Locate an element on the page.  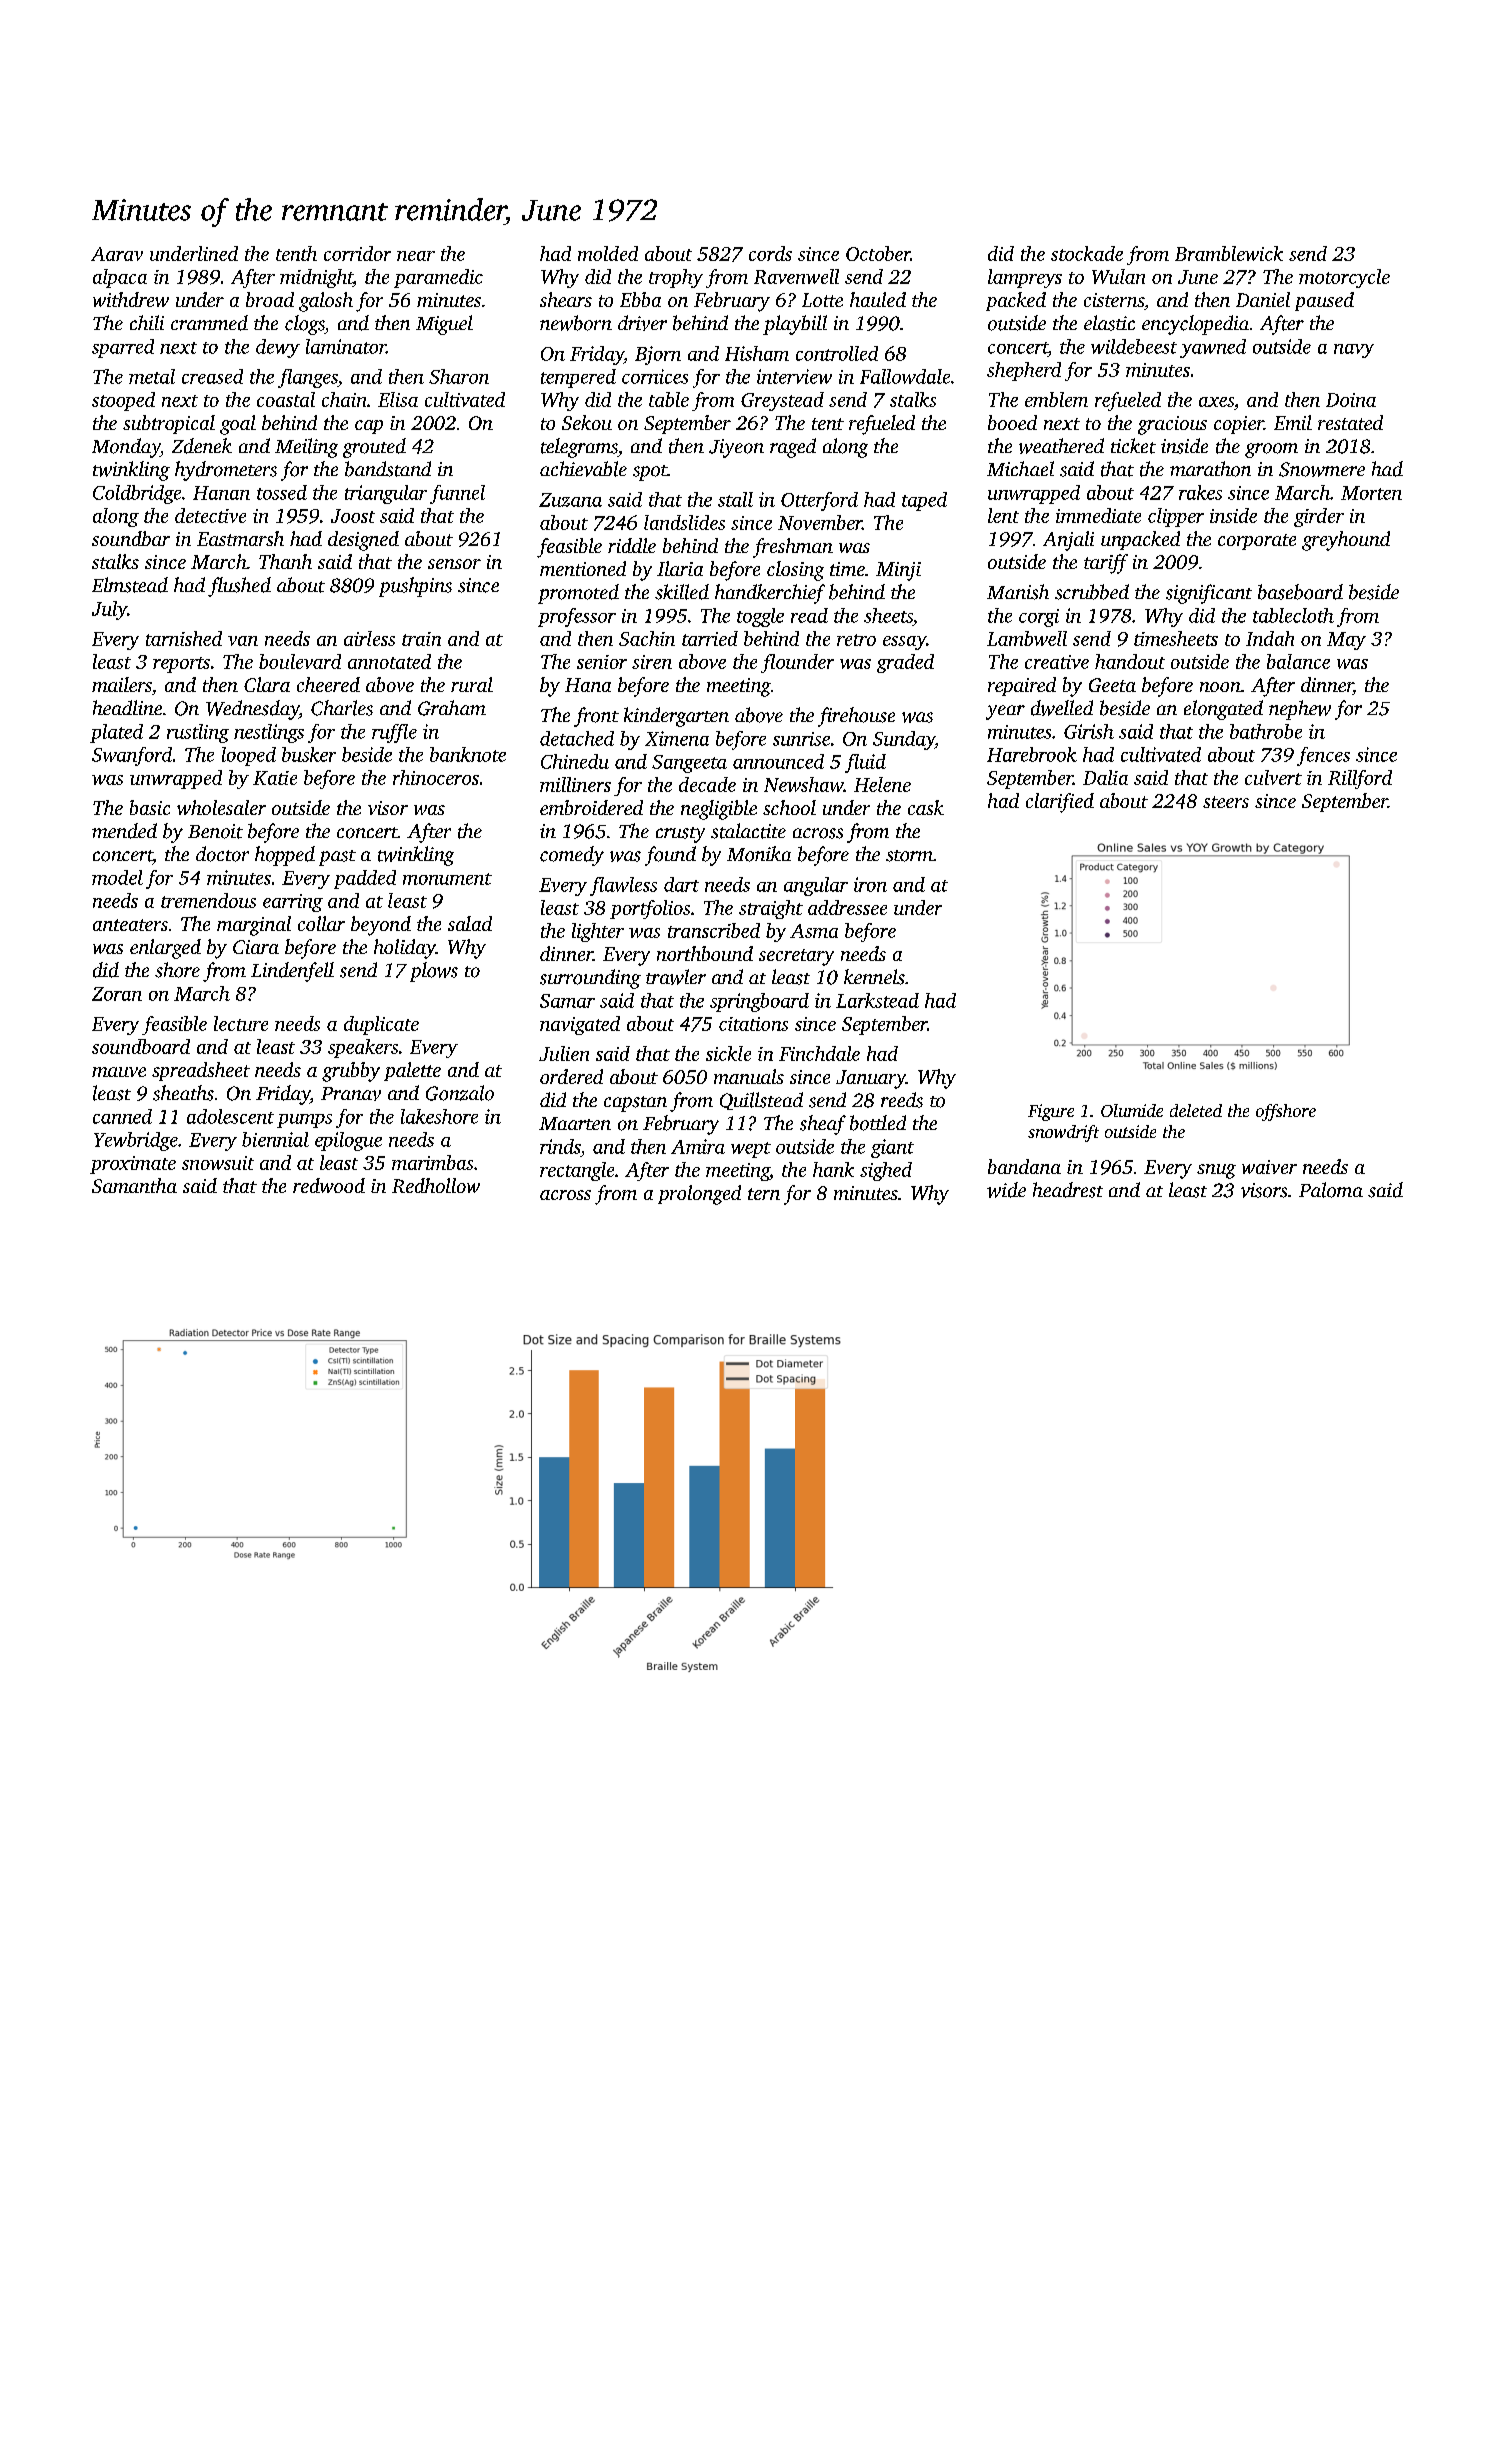
Amira is located at coordinates (698, 1146).
